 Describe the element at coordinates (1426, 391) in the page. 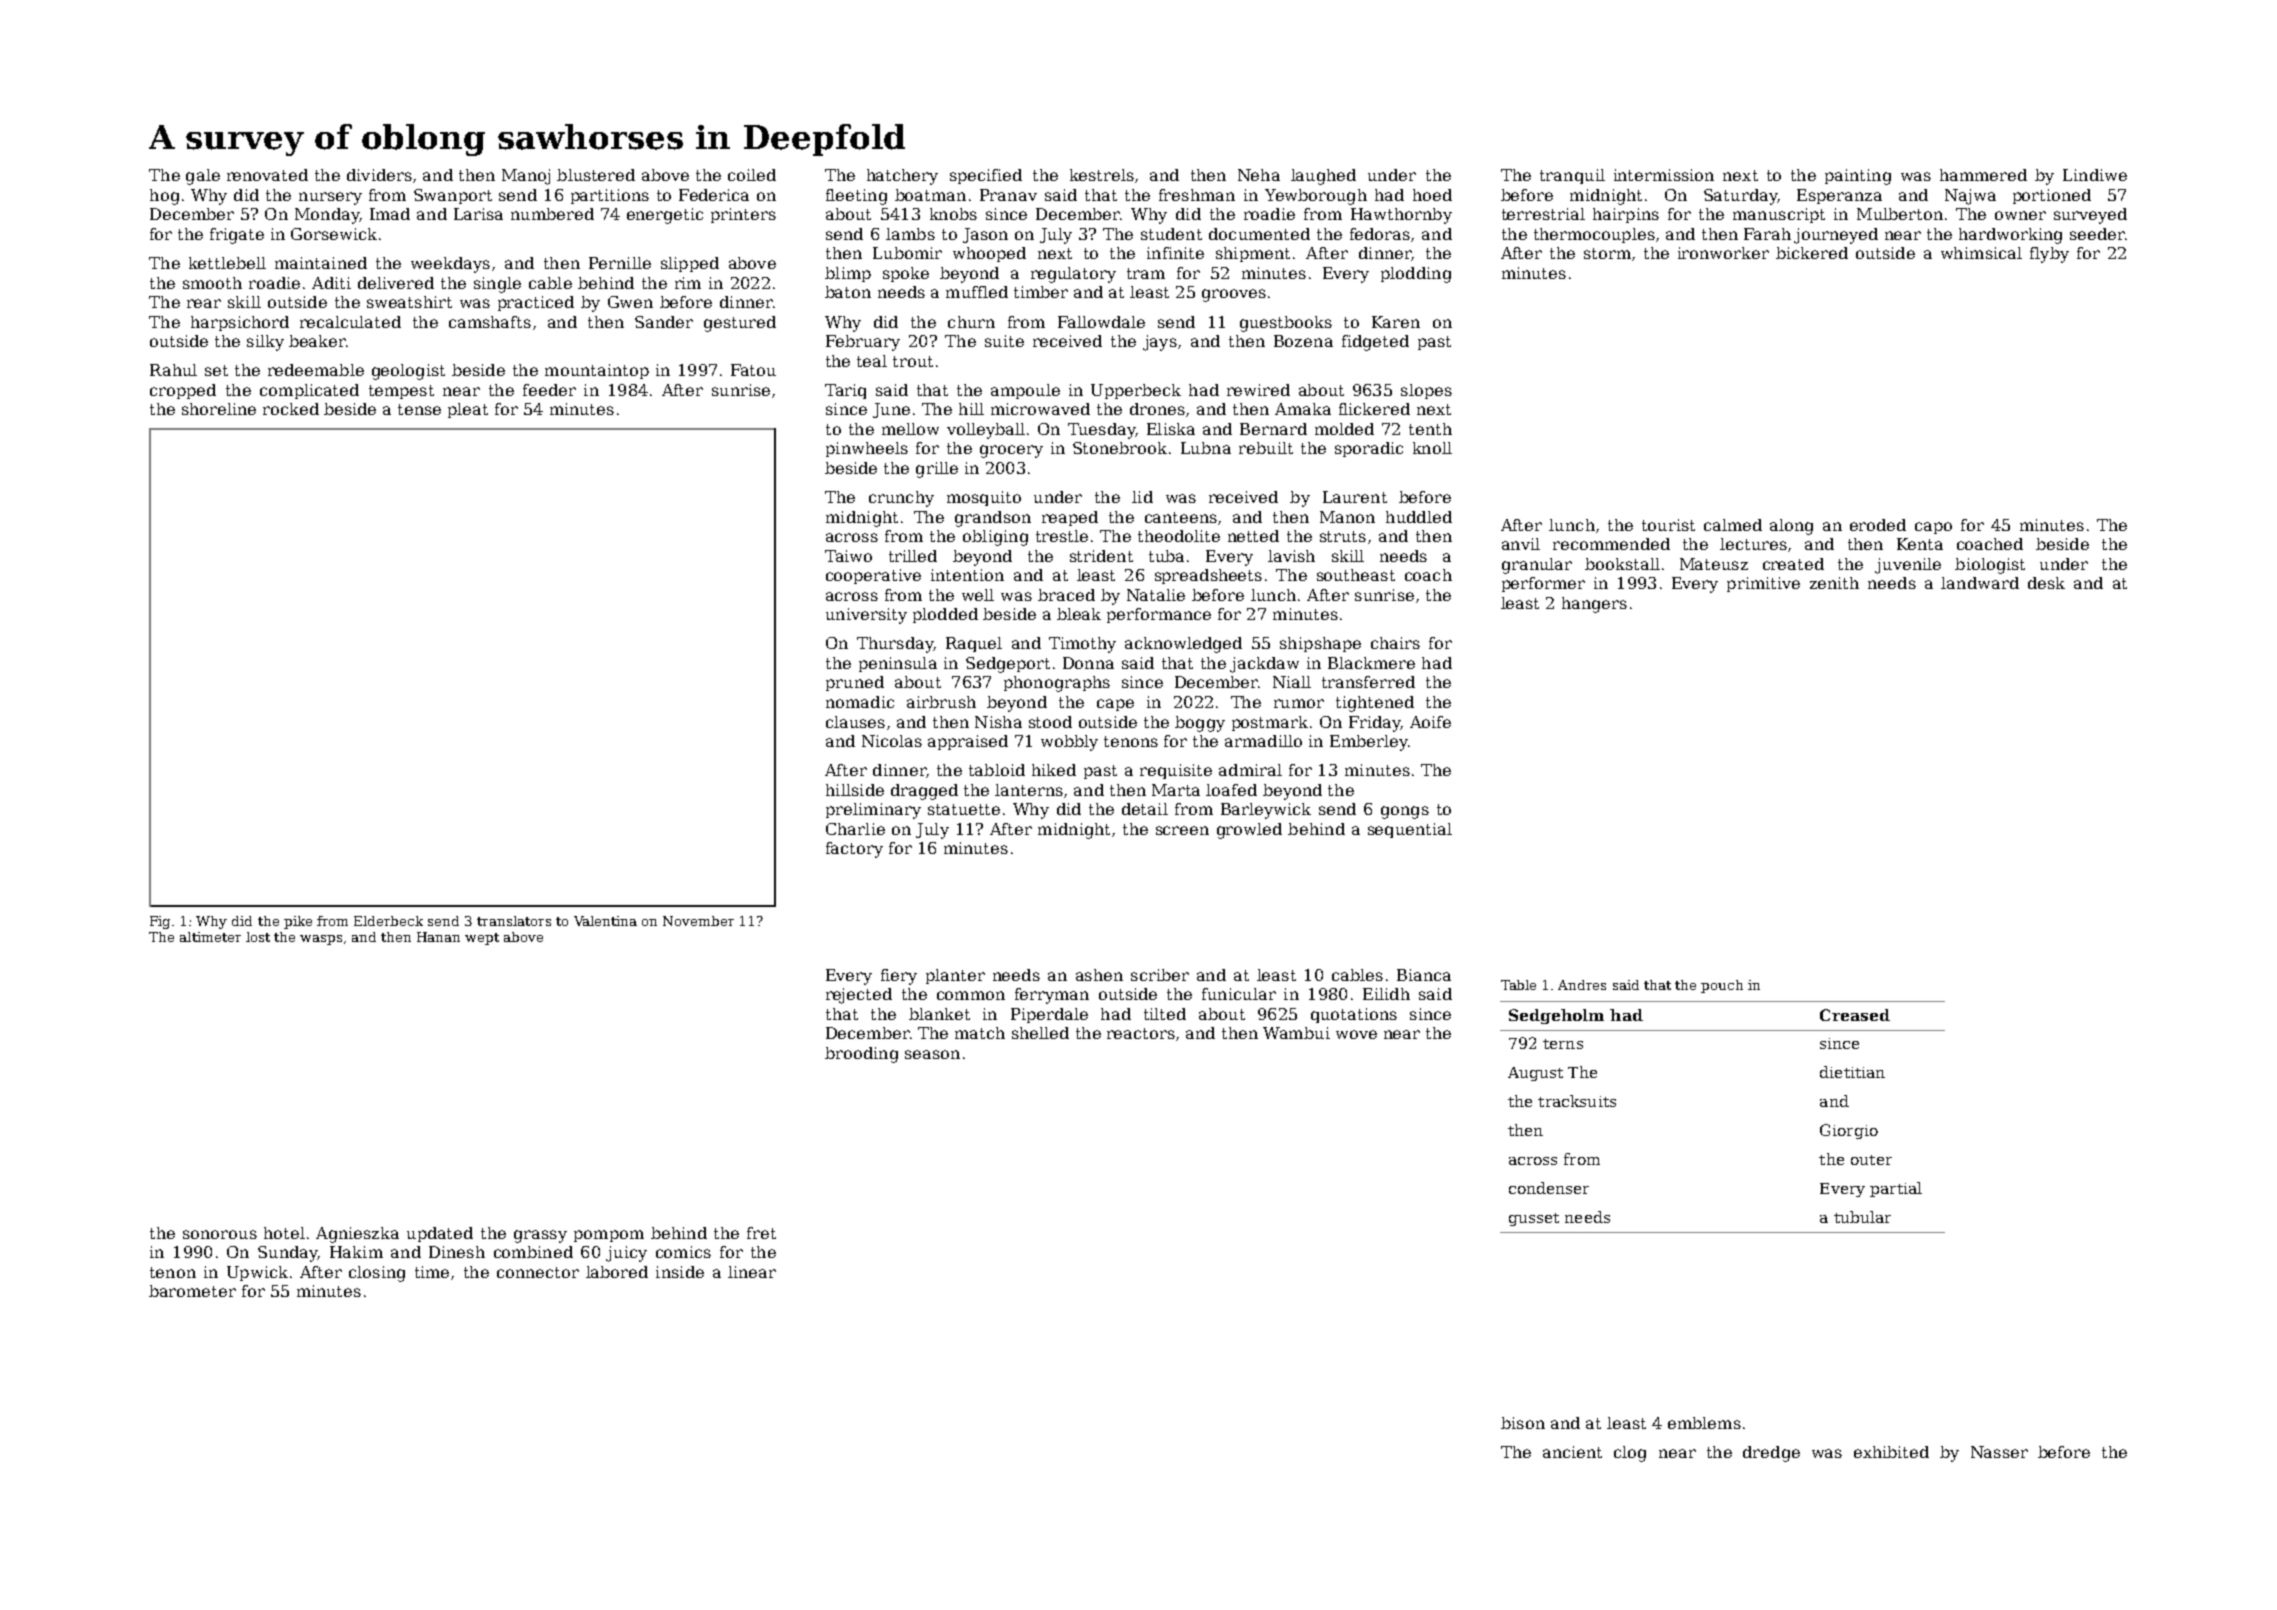

I see `slopes` at that location.
